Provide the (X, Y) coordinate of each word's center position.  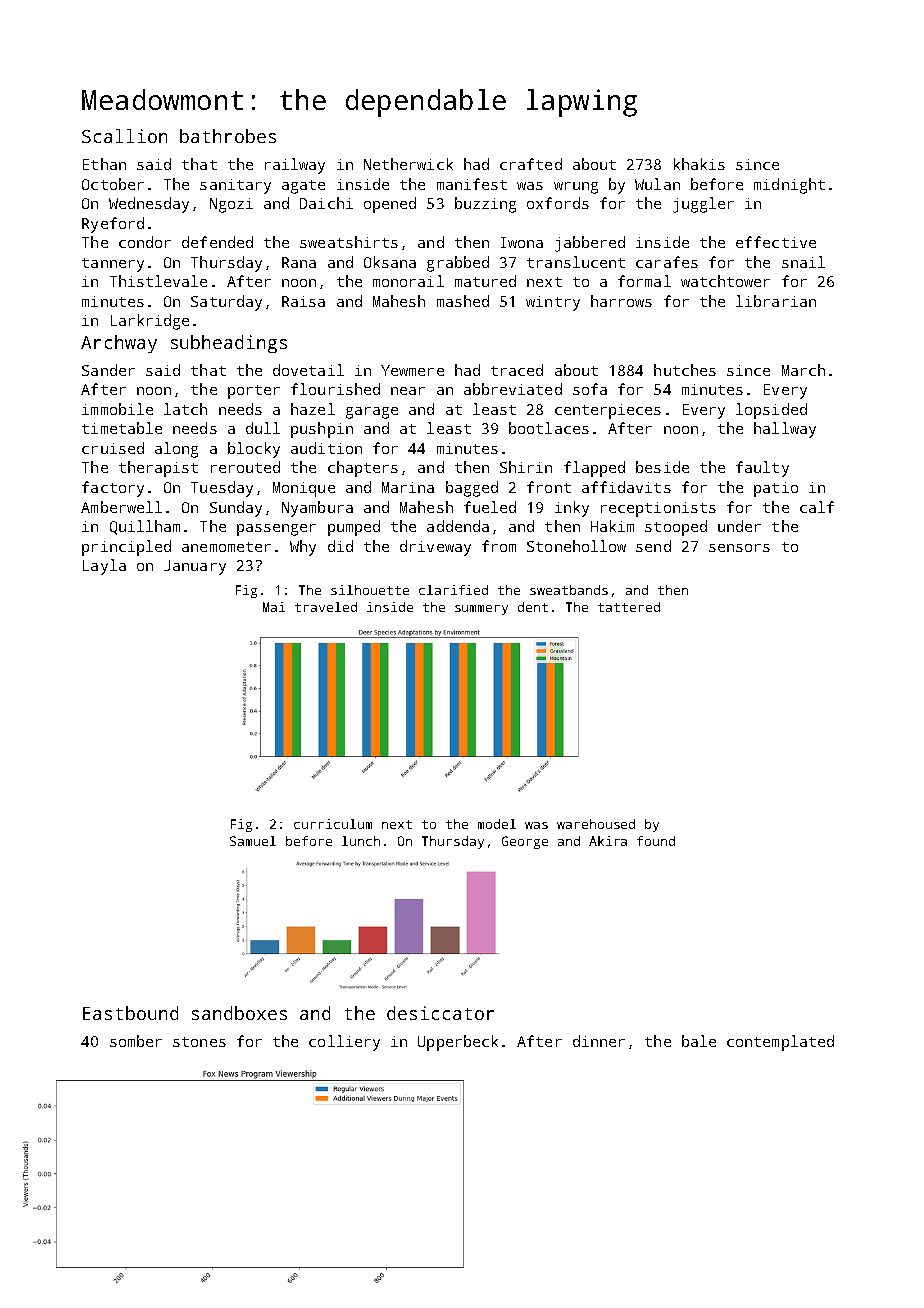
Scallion (124, 136)
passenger (276, 530)
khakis (699, 164)
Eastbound (130, 1013)
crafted (531, 164)
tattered (629, 607)
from (499, 546)
